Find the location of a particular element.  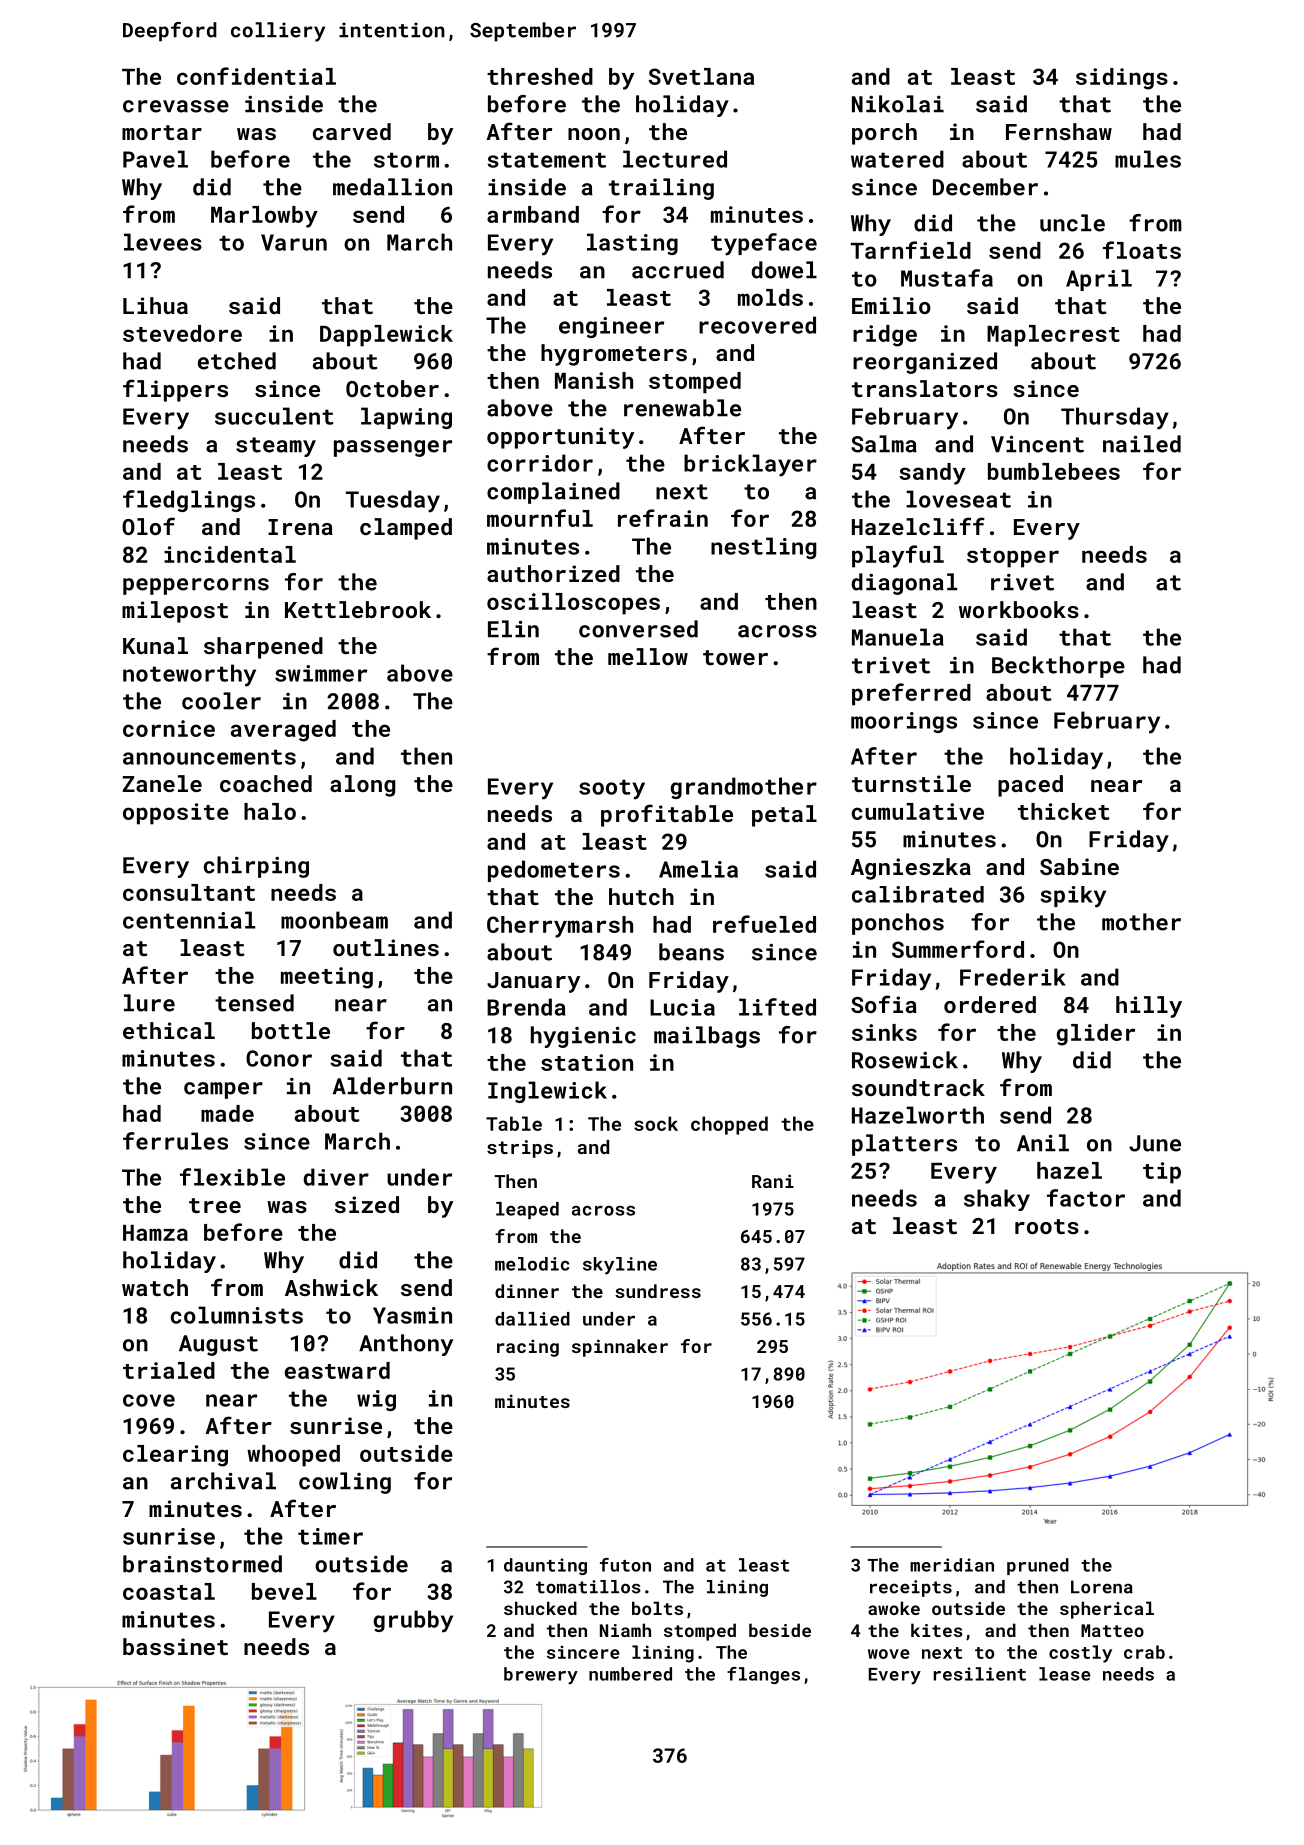

crevasse is located at coordinates (176, 106).
